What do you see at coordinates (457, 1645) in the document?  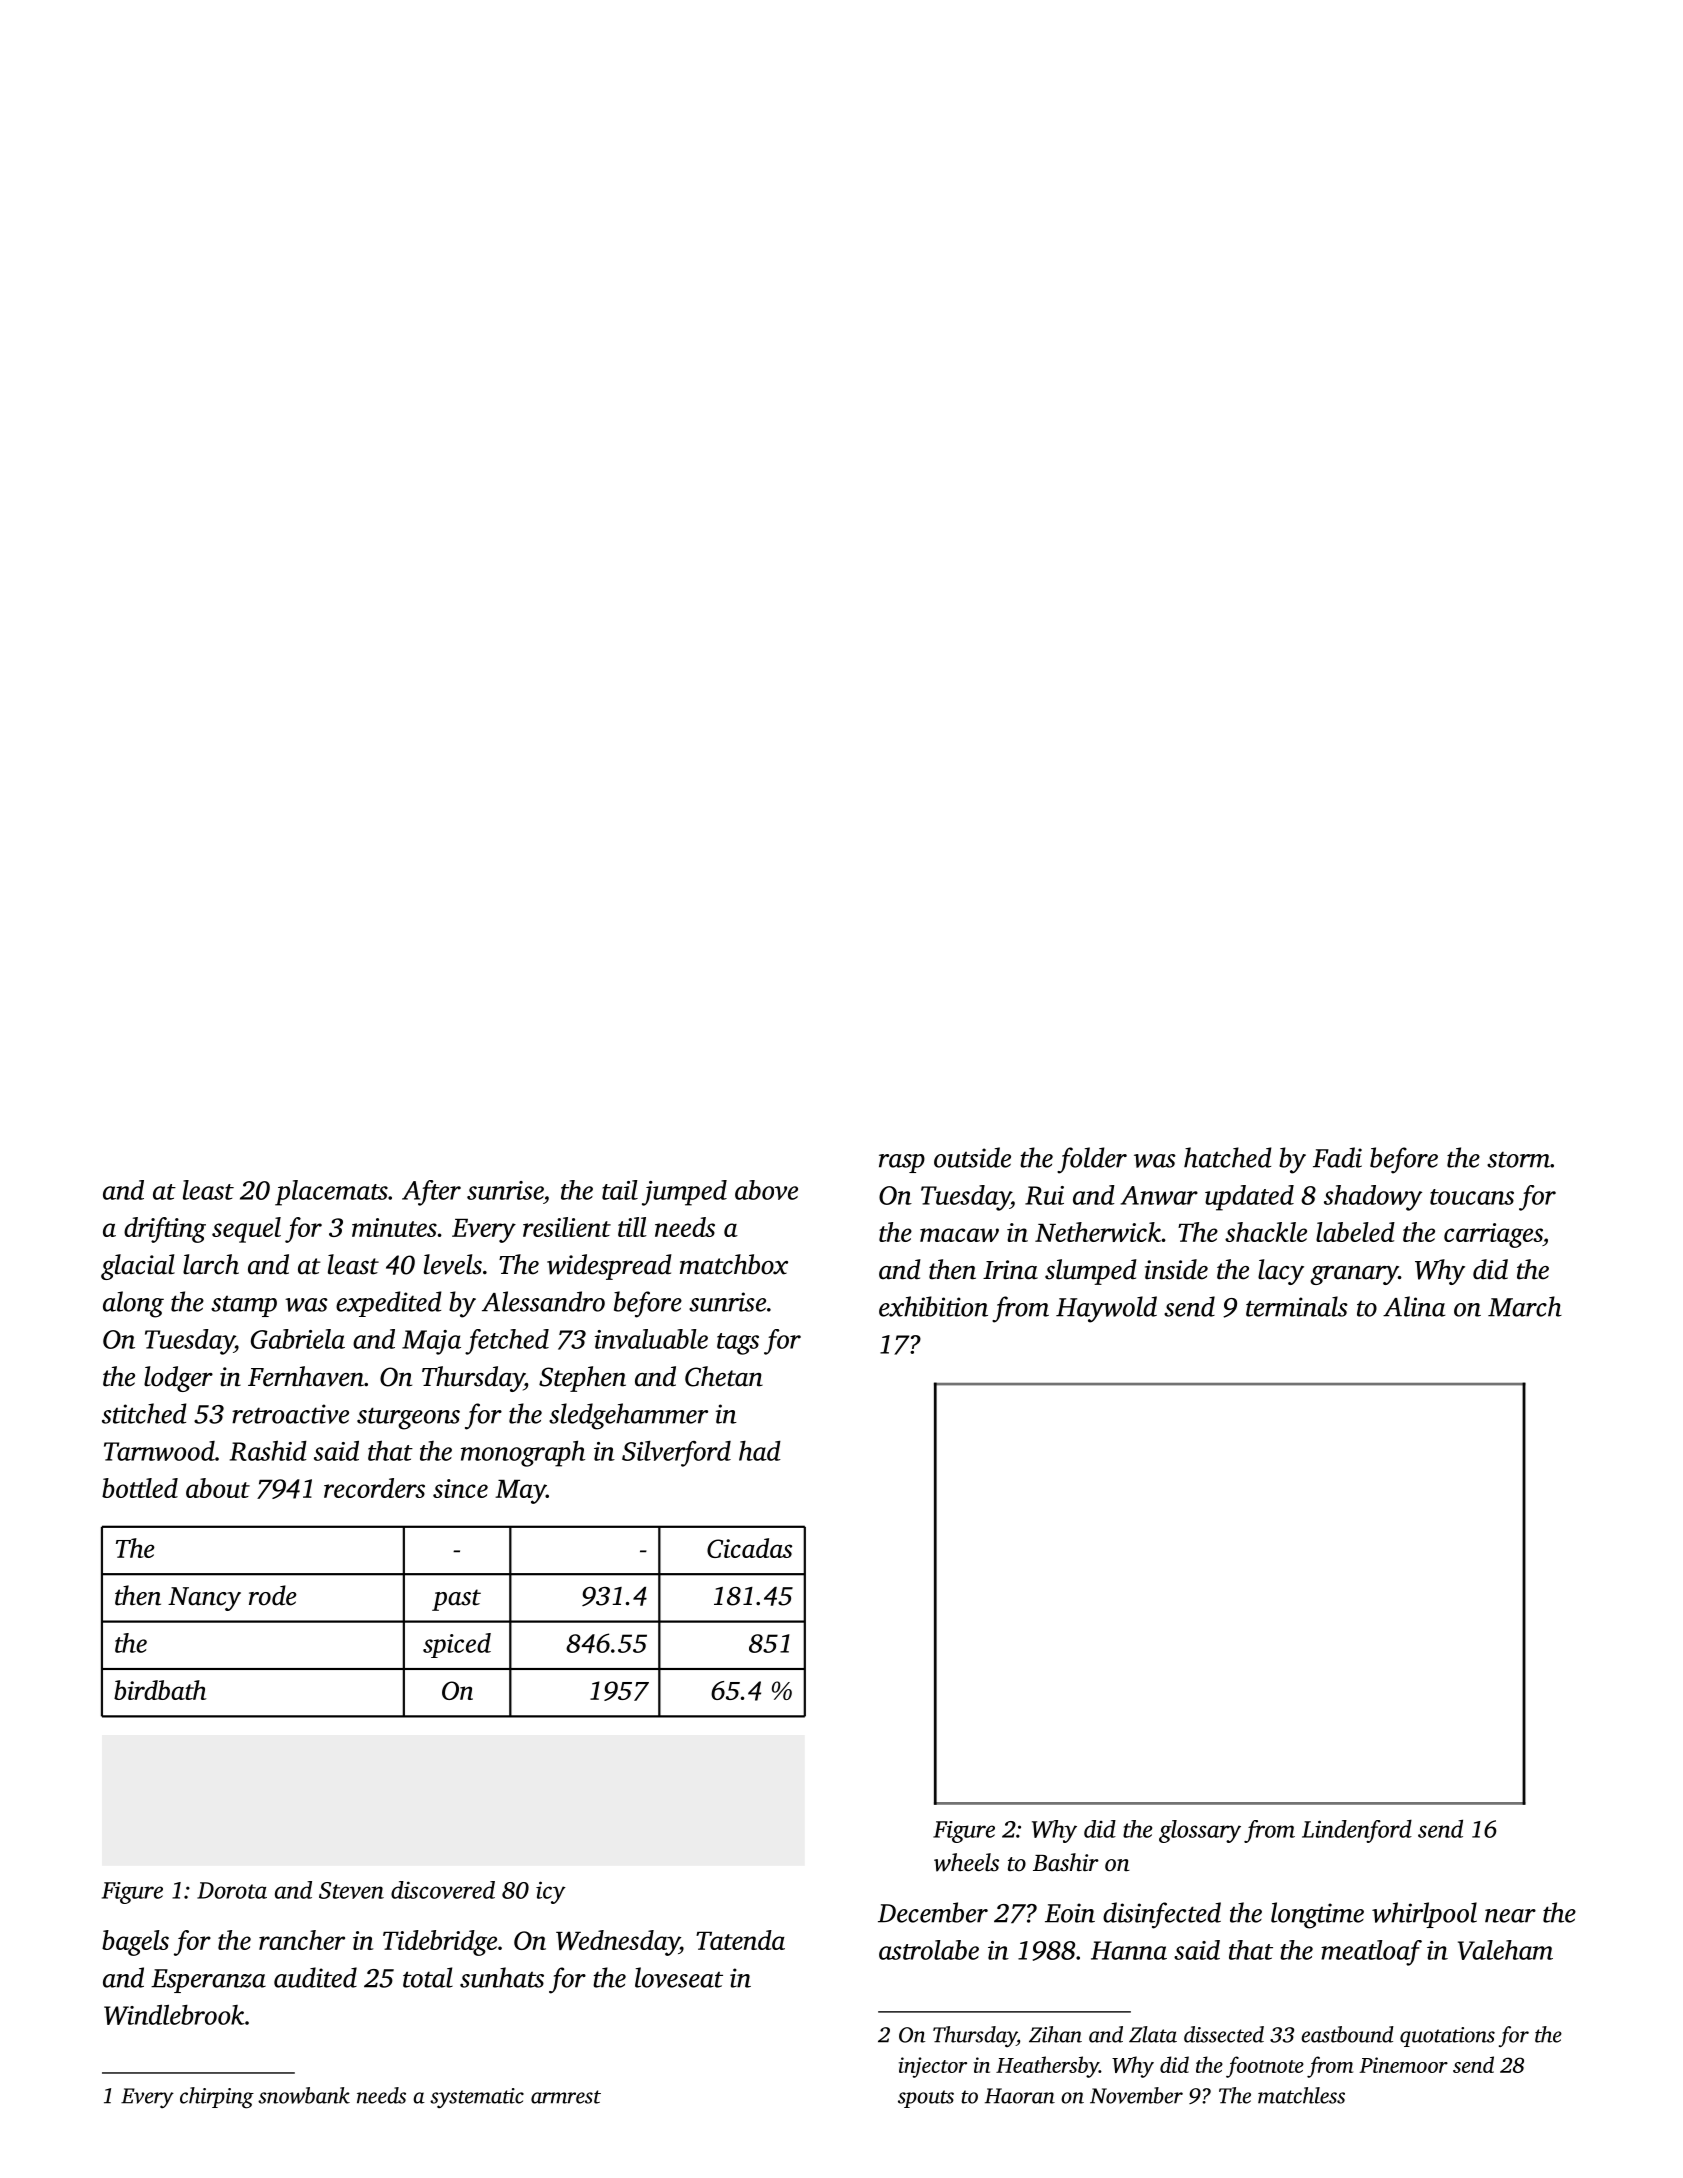 I see `spiced` at bounding box center [457, 1645].
